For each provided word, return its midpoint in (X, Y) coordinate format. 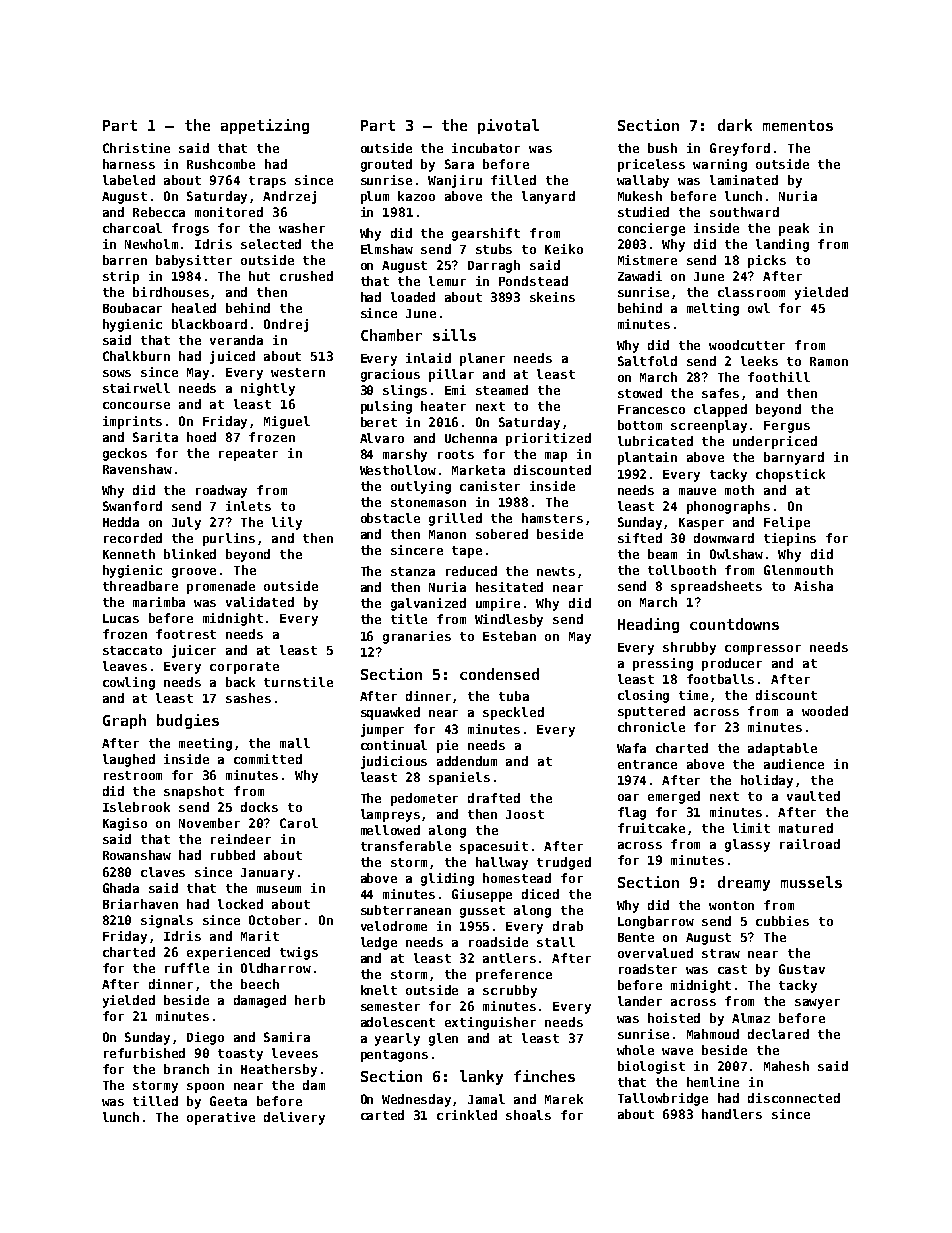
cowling (129, 683)
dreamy (744, 883)
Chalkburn (136, 356)
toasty (240, 1055)
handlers (732, 1114)
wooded (825, 711)
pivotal (508, 126)
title (409, 619)
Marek (564, 1099)
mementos (798, 125)
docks (259, 807)
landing (782, 245)
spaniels (459, 778)
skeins (552, 297)
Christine (136, 148)
